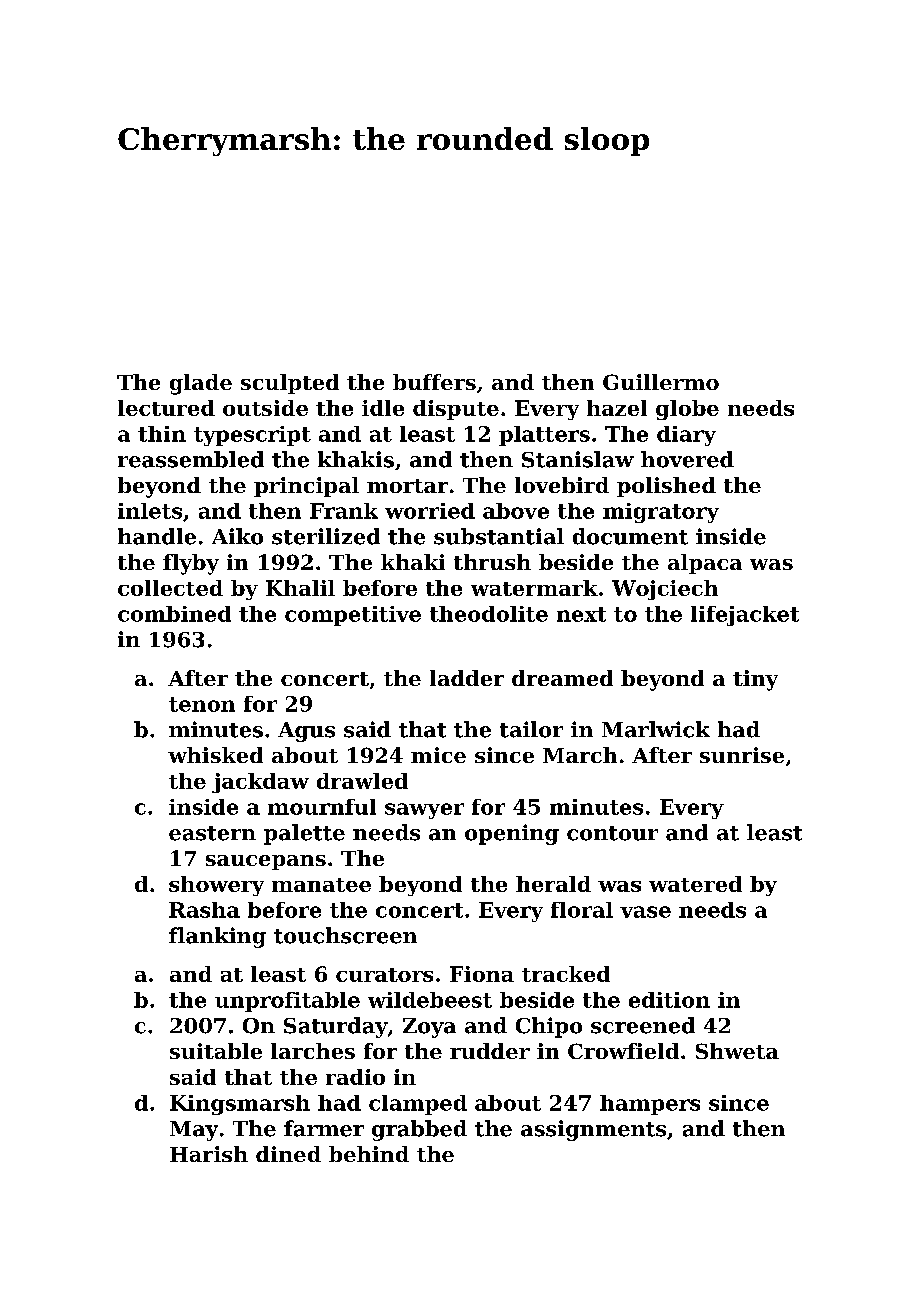 The height and width of the screenshot is (1311, 924). Describe the element at coordinates (162, 434) in the screenshot. I see `thin` at that location.
